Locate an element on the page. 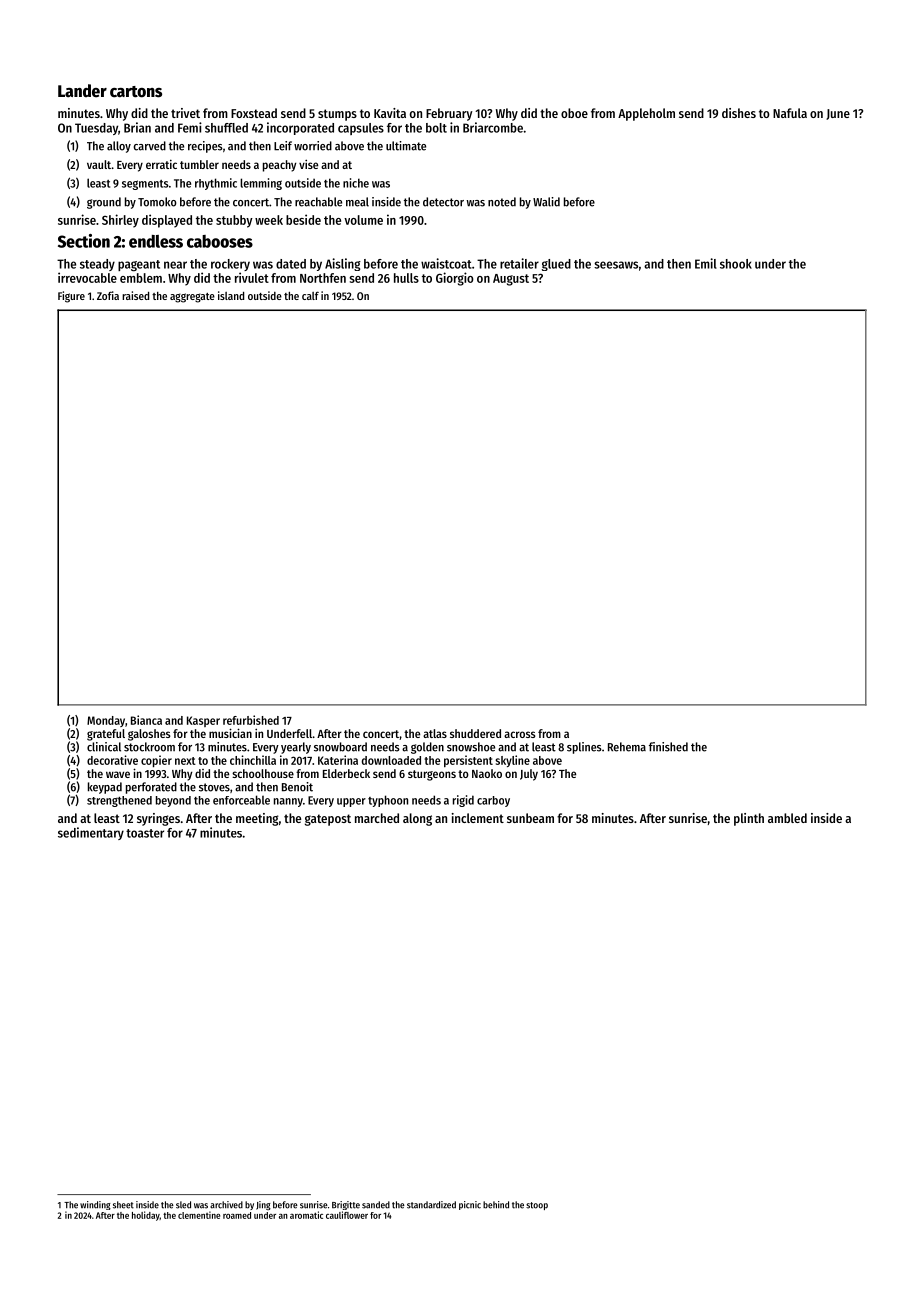 The image size is (924, 1308). stoop is located at coordinates (537, 1206).
